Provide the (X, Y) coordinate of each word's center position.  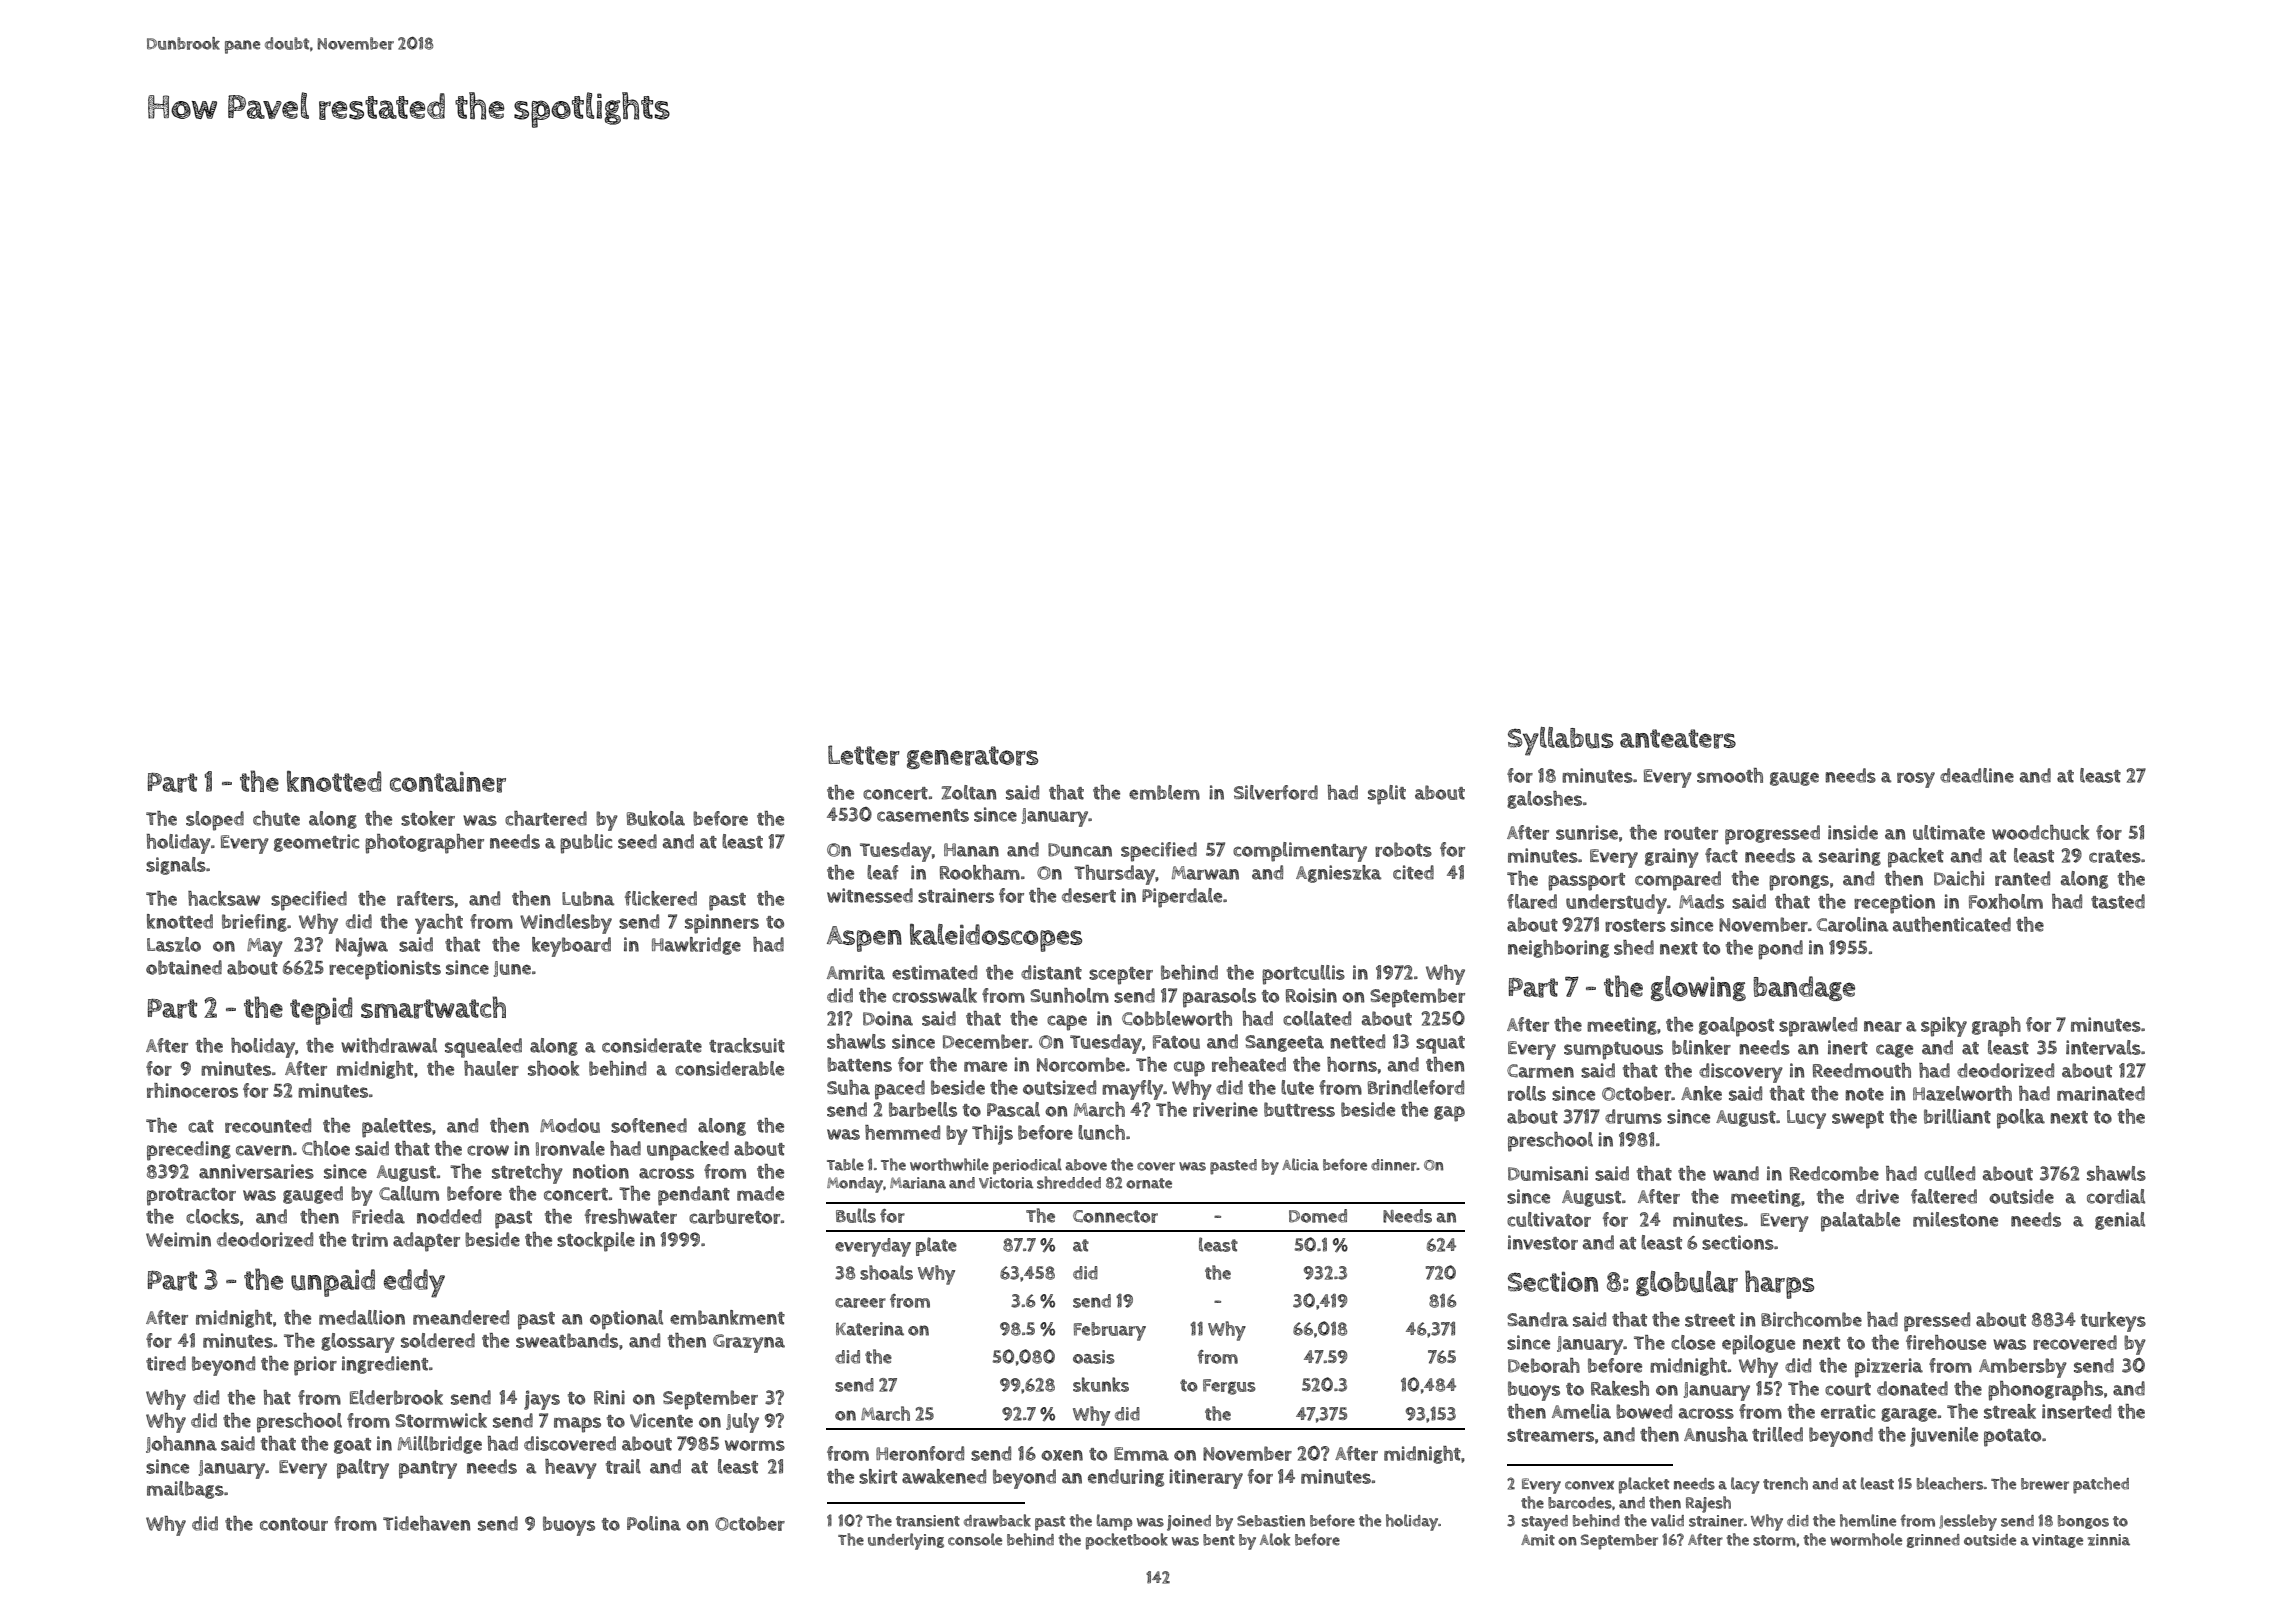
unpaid (333, 1283)
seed (637, 841)
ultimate (1949, 832)
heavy (571, 1469)
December (986, 1041)
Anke (1701, 1093)
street (1710, 1320)
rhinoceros (192, 1090)
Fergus (1229, 1387)
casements (923, 815)
